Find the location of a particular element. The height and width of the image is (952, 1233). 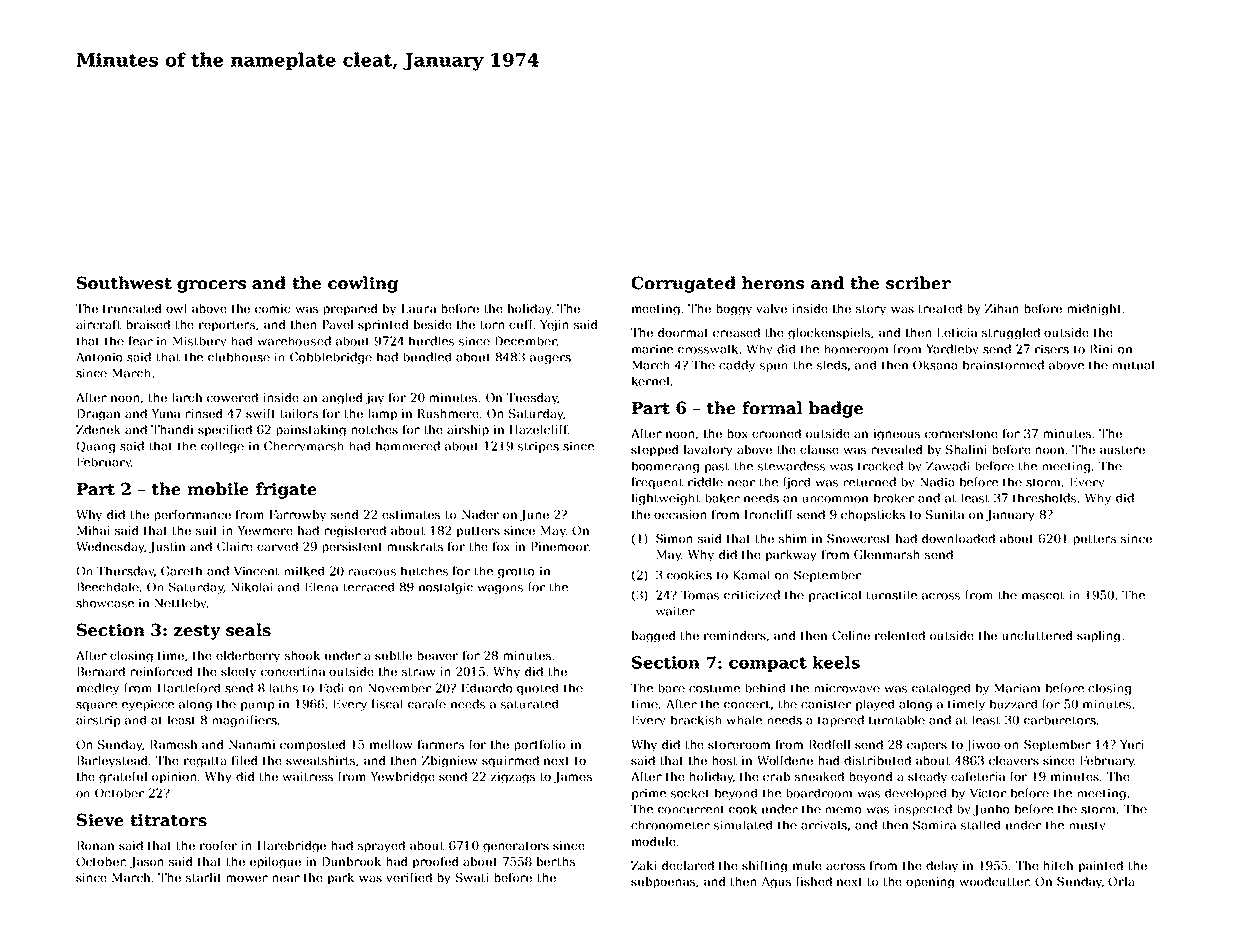

hitch is located at coordinates (1058, 865).
